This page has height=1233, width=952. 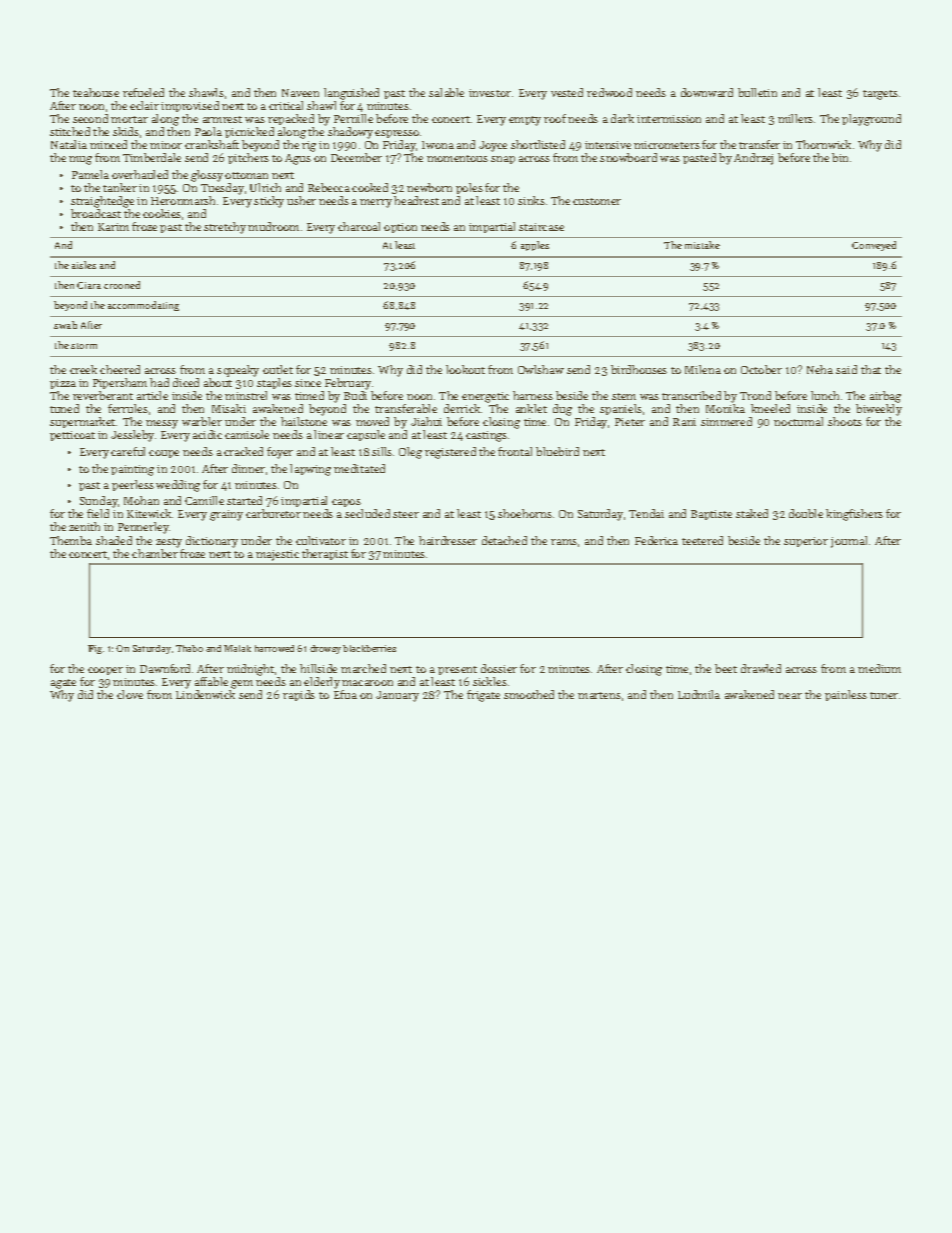 I want to click on Neha, so click(x=820, y=369).
